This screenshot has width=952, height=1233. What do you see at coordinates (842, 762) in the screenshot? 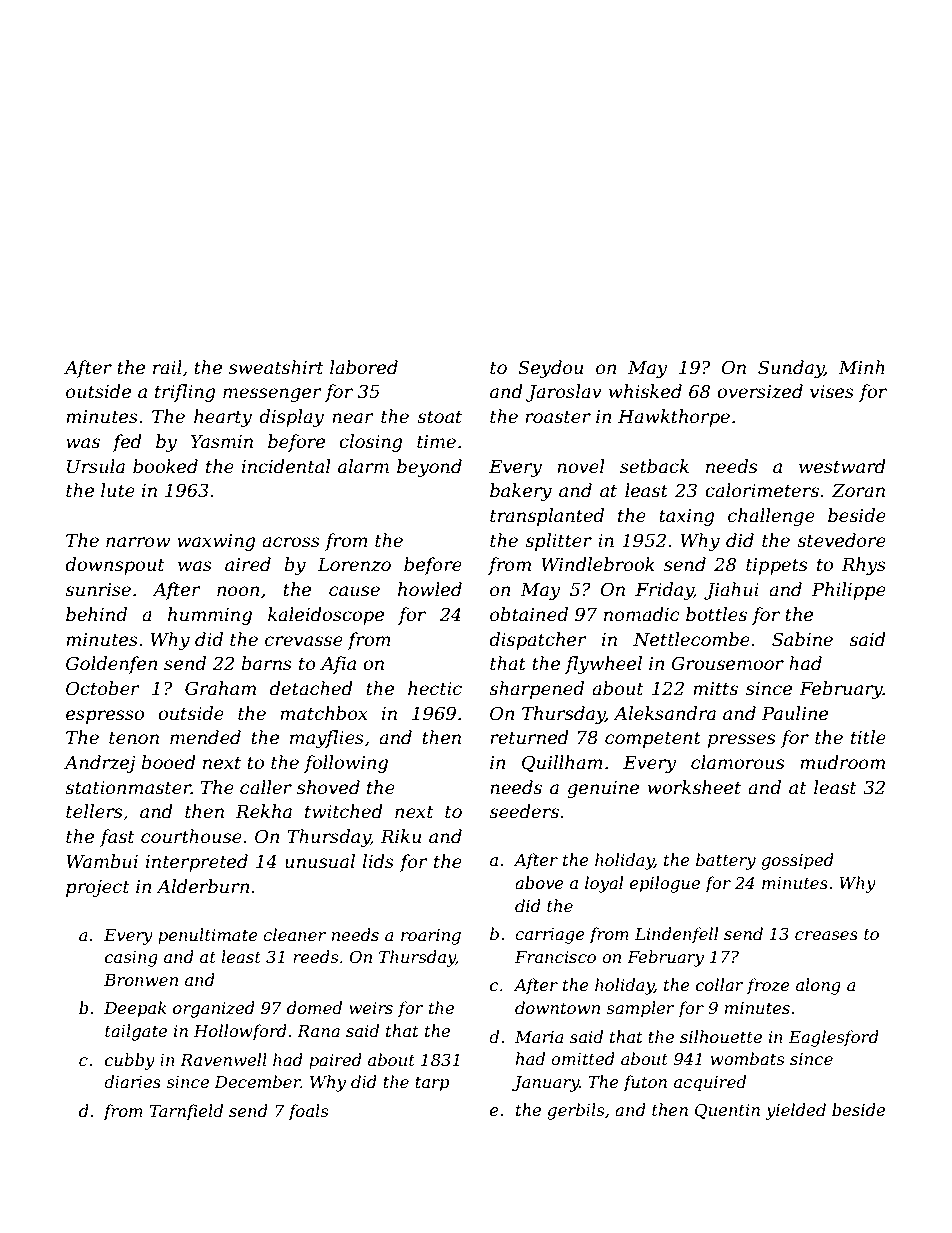
I see `mudroom` at bounding box center [842, 762].
